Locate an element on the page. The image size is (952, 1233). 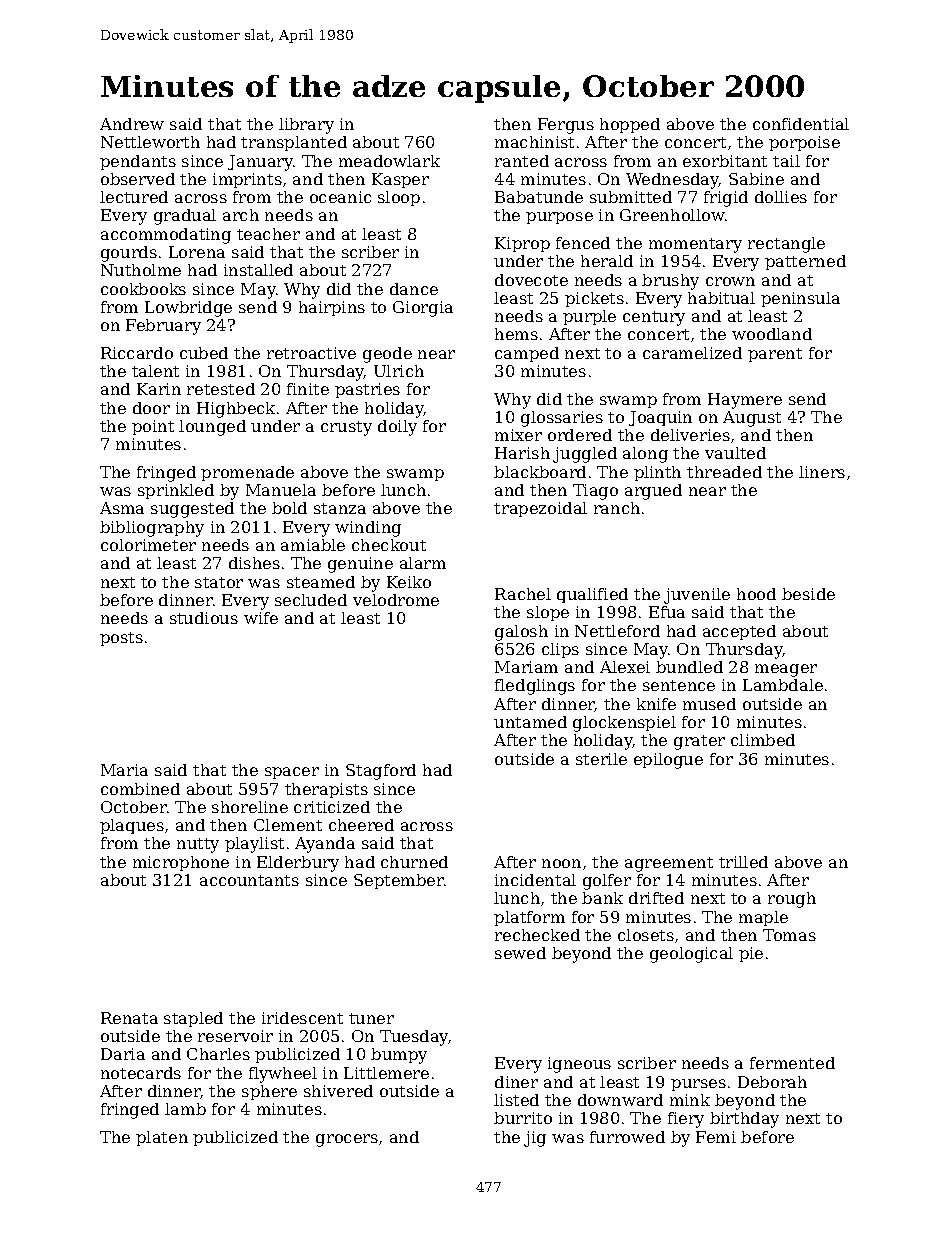
library is located at coordinates (306, 126).
